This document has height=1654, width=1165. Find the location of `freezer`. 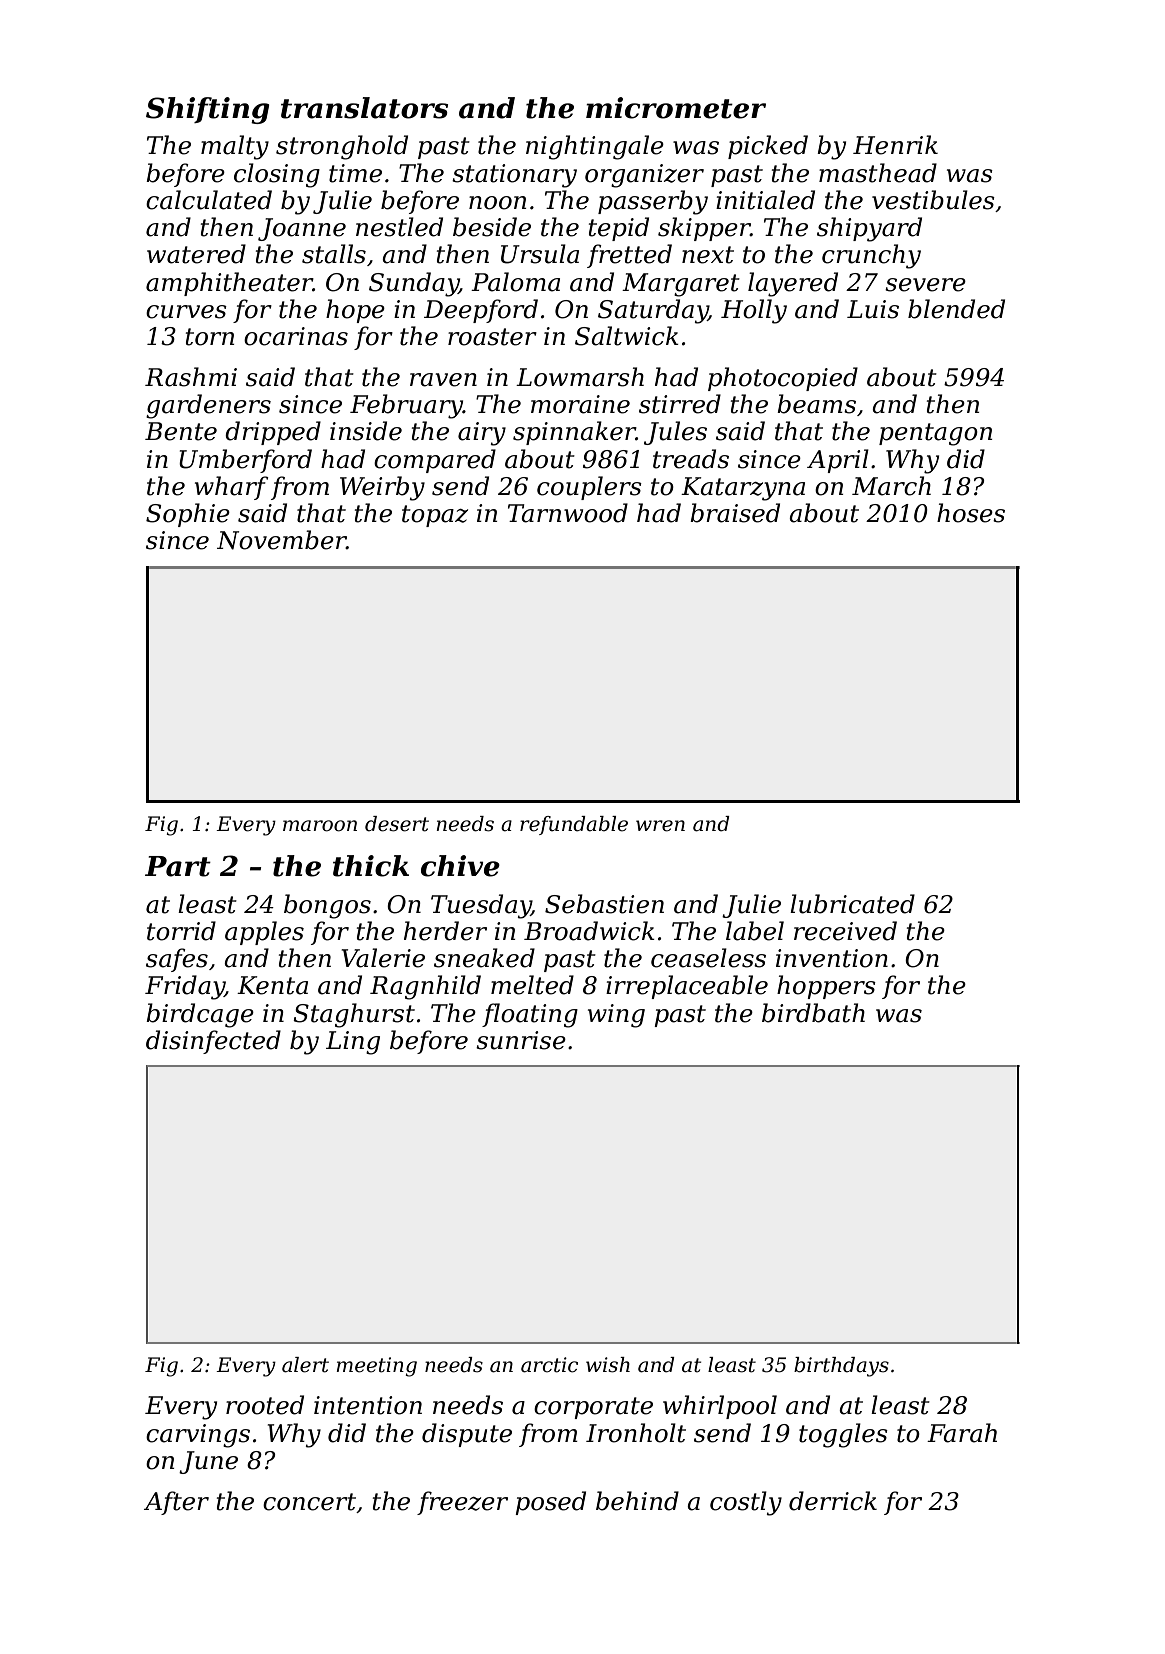

freezer is located at coordinates (462, 1503).
